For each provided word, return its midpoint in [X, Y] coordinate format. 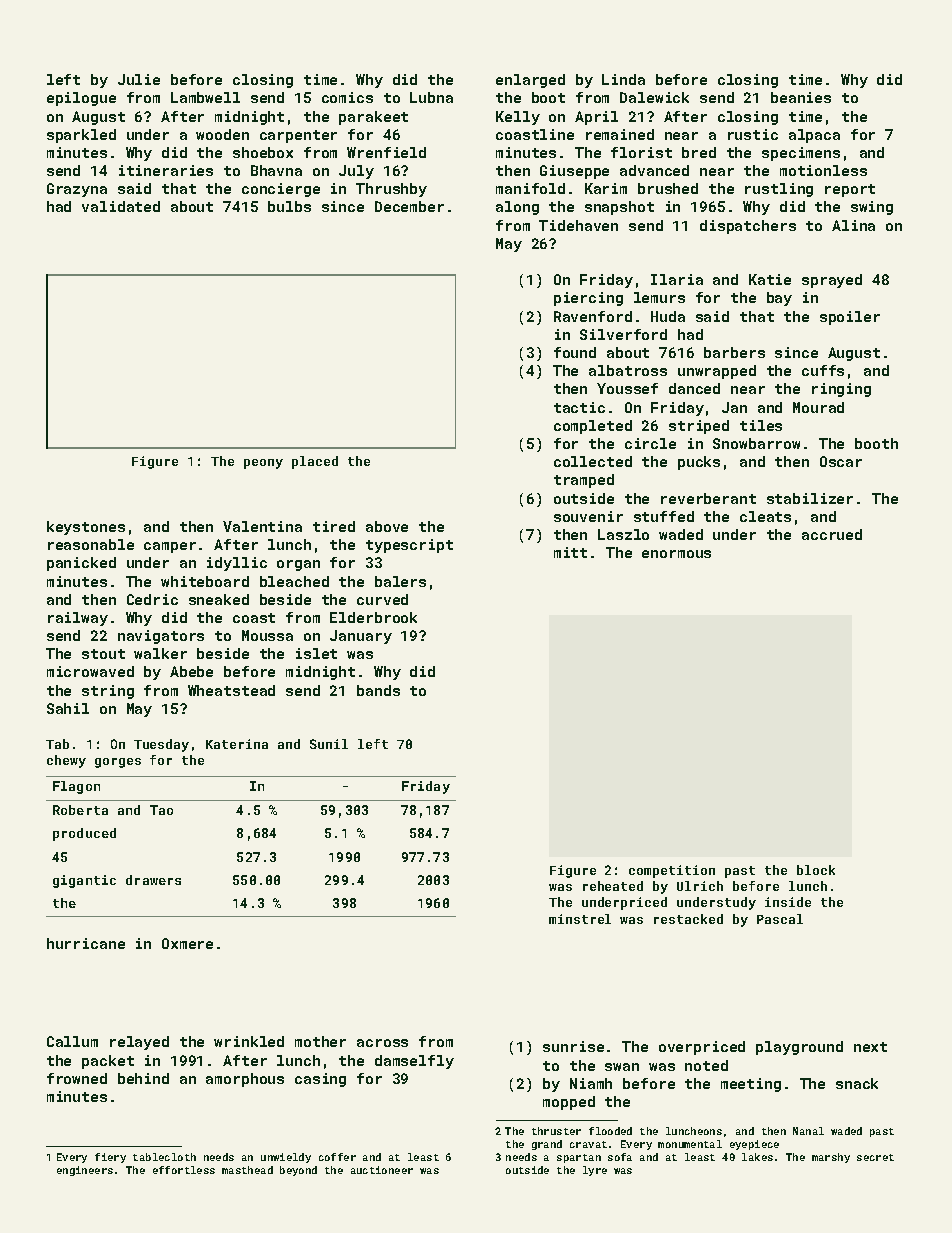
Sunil [329, 744]
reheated [613, 886]
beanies [801, 97]
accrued [832, 534]
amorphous [245, 1080]
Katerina [237, 744]
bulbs [289, 206]
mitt [570, 552]
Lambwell [205, 97]
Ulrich [700, 886]
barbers [734, 352]
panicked [81, 564]
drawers [153, 880]
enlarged [530, 81]
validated [121, 206]
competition [672, 871]
